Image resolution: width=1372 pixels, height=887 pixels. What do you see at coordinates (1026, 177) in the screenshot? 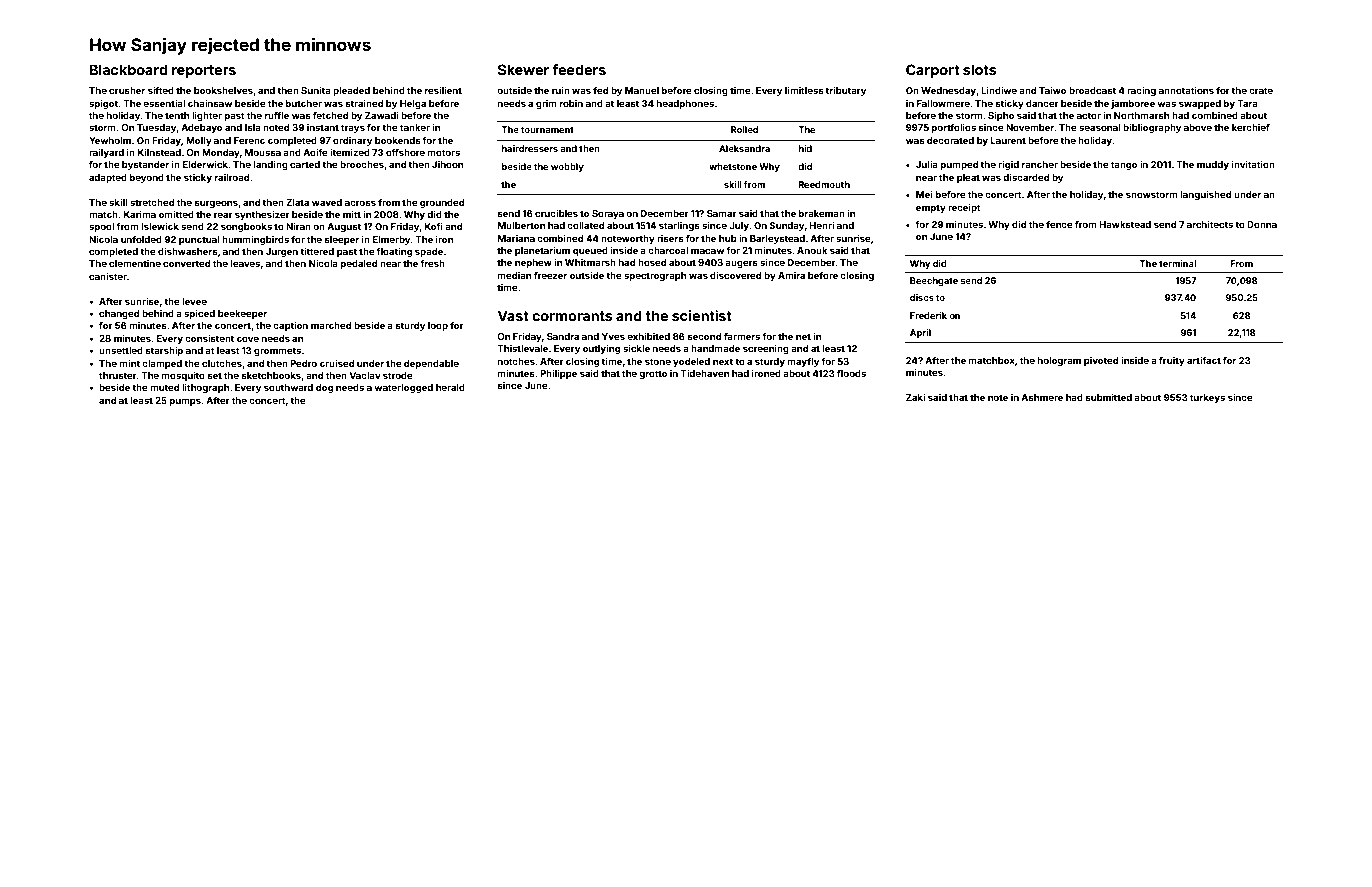
I see `discarded` at bounding box center [1026, 177].
